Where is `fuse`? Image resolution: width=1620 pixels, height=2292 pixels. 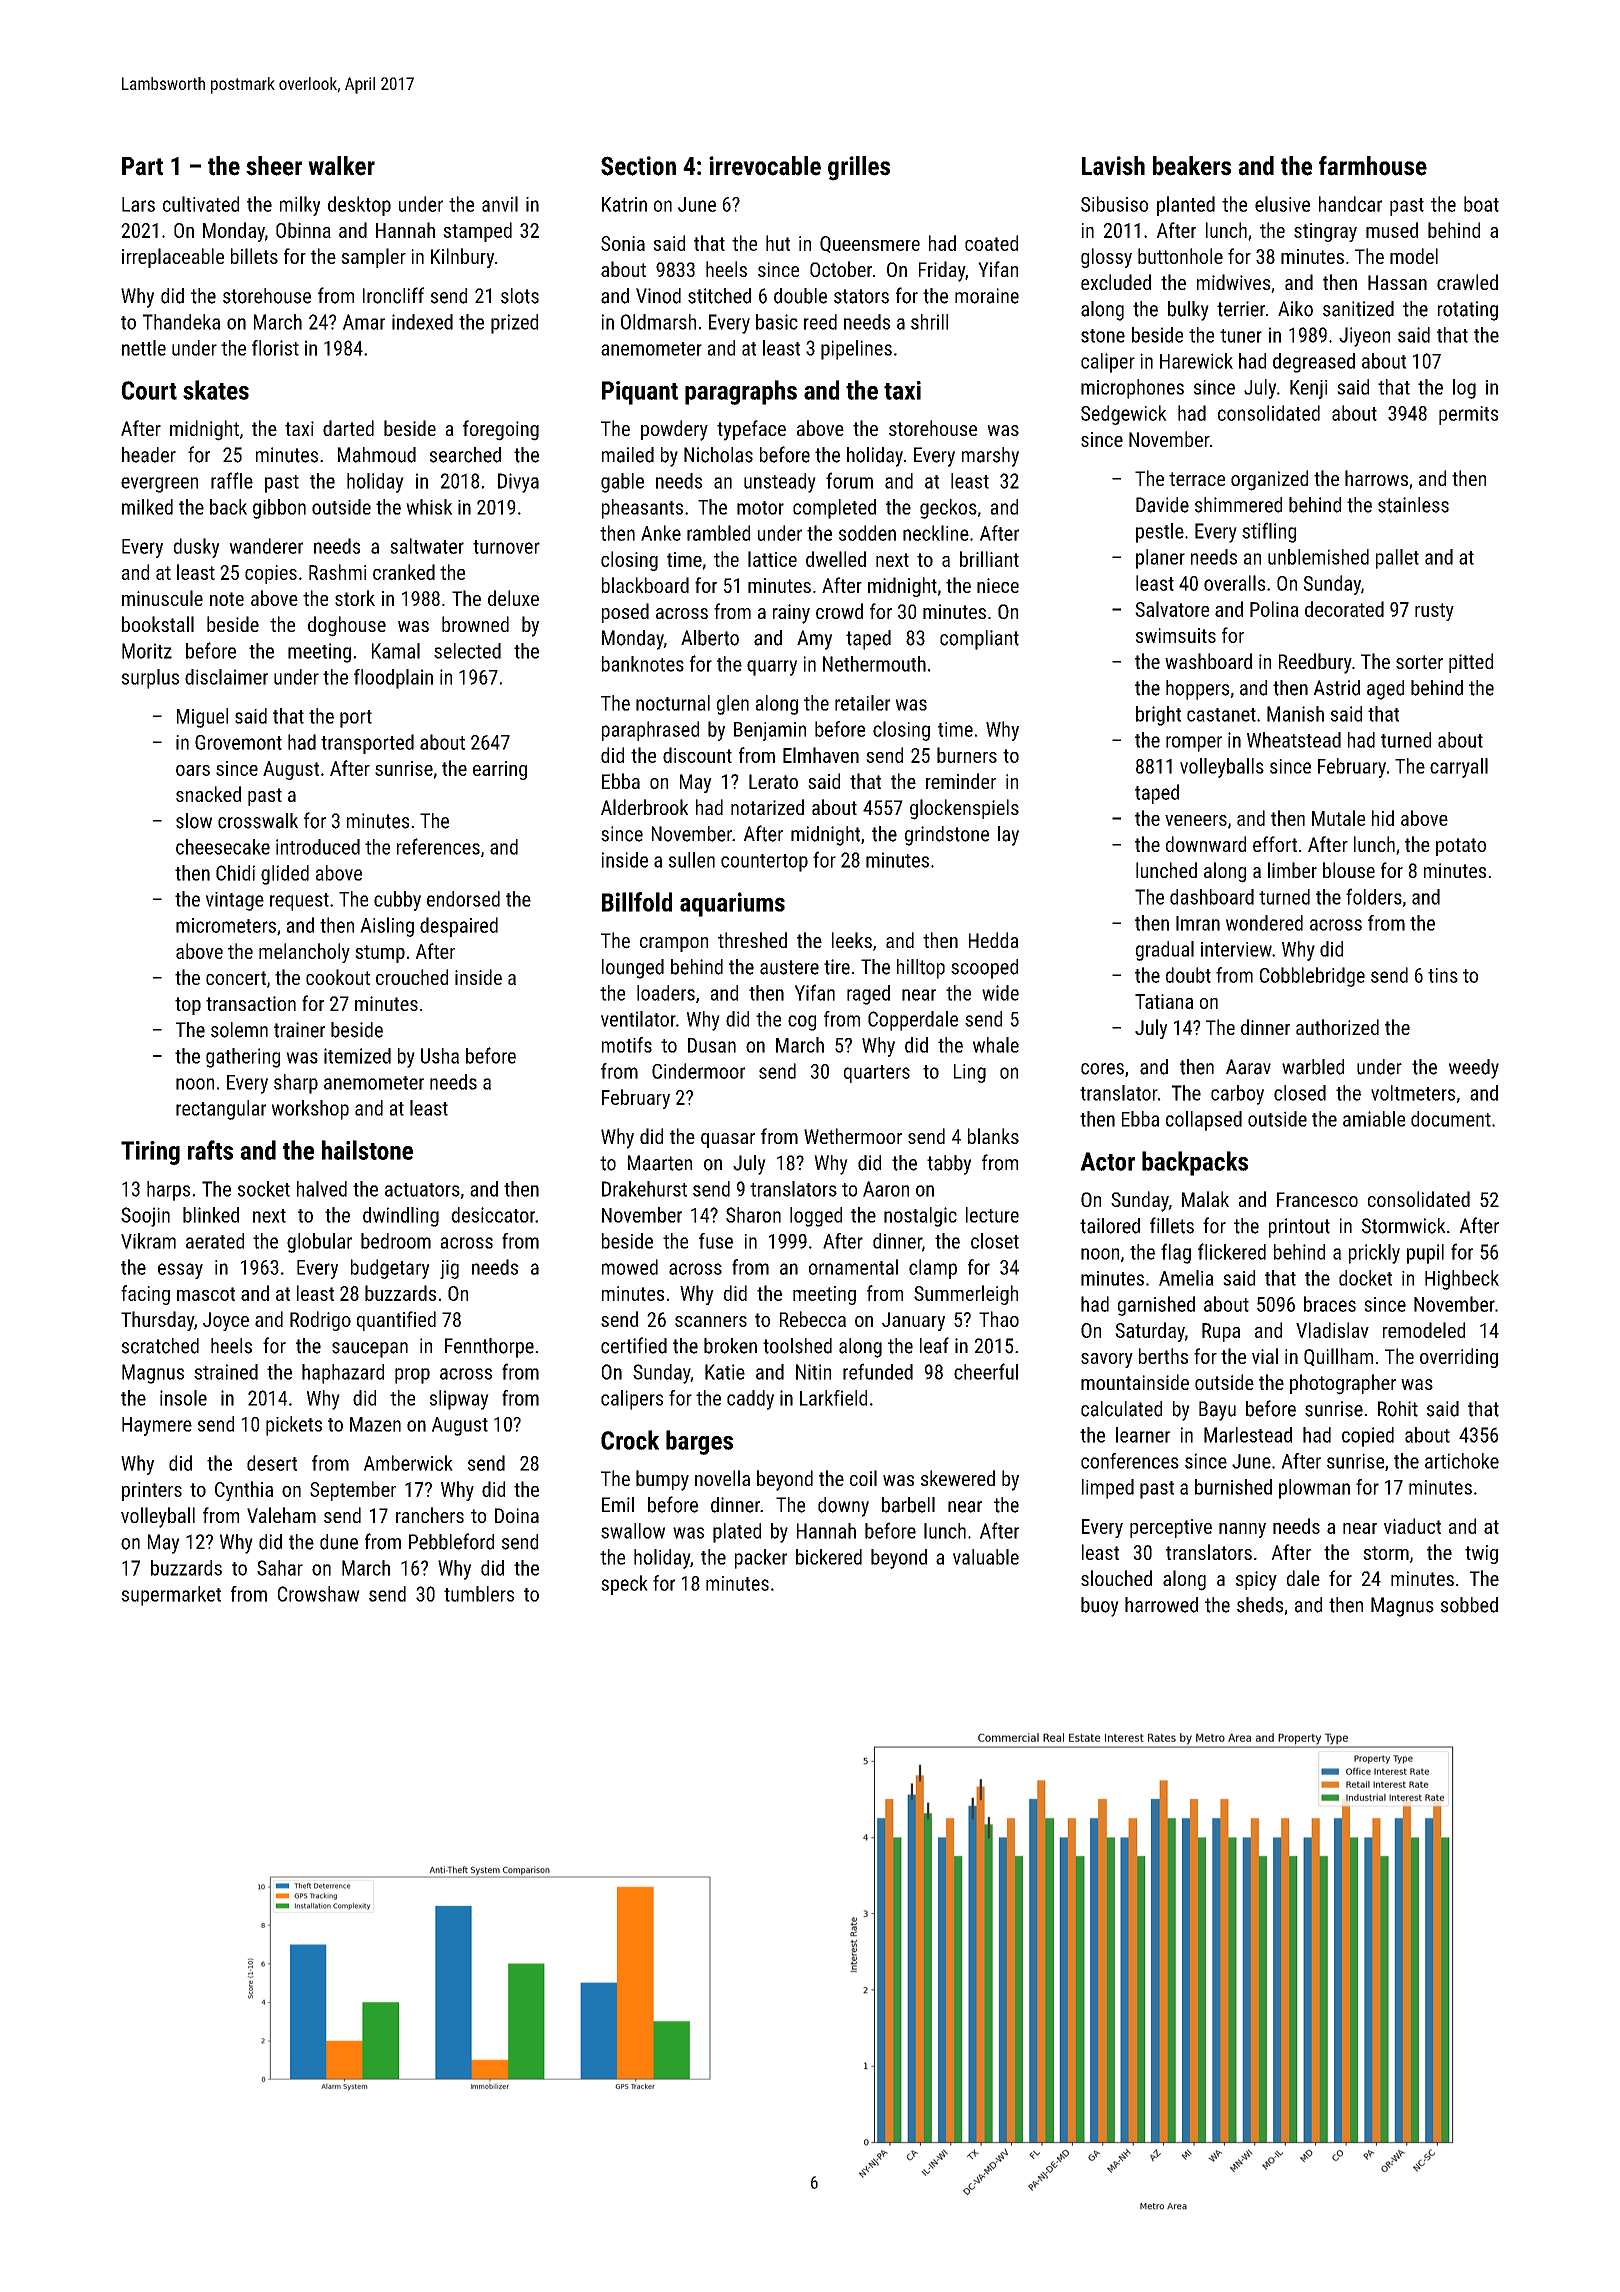 fuse is located at coordinates (716, 1241).
